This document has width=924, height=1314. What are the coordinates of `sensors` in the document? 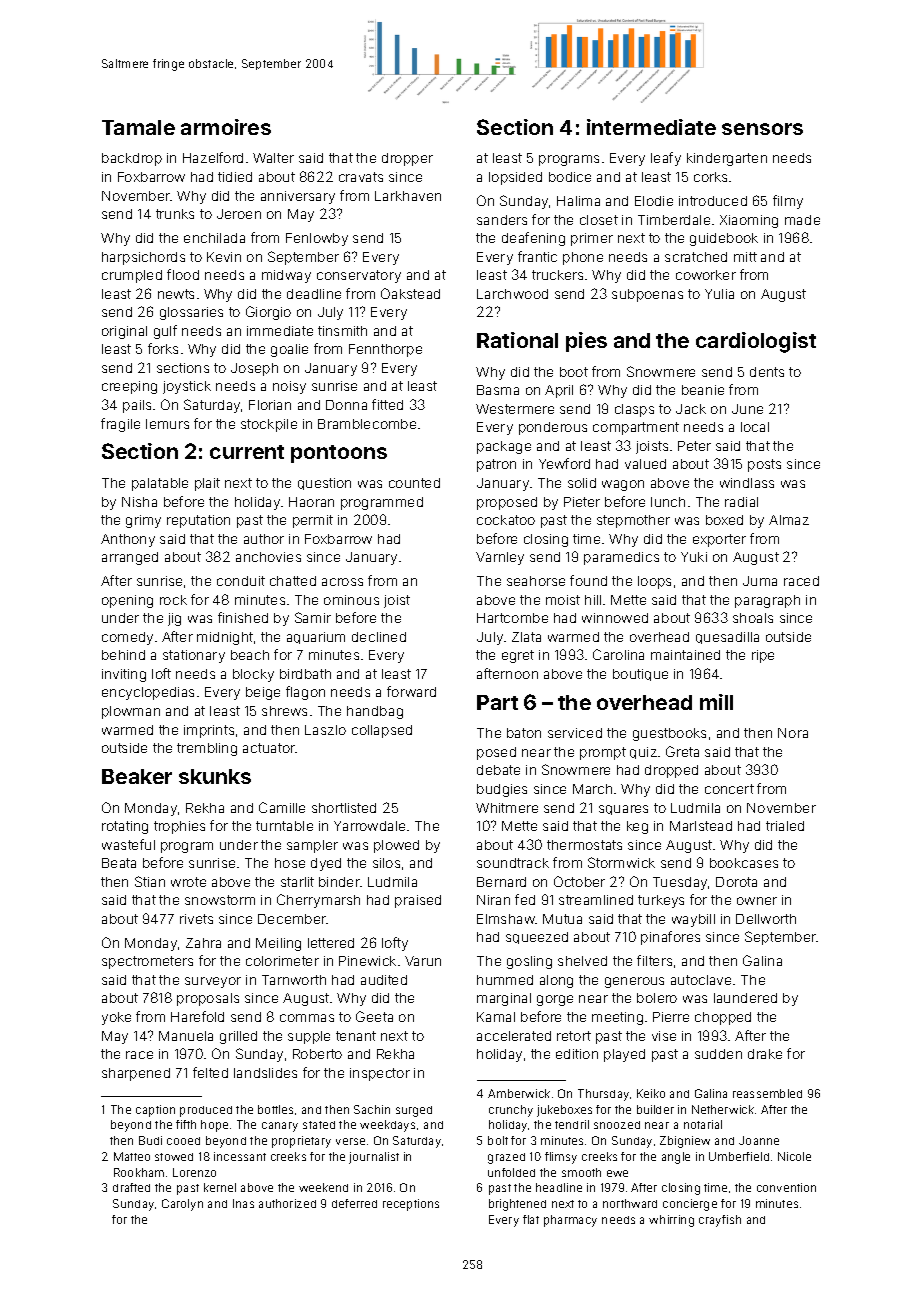 It's located at (762, 129).
